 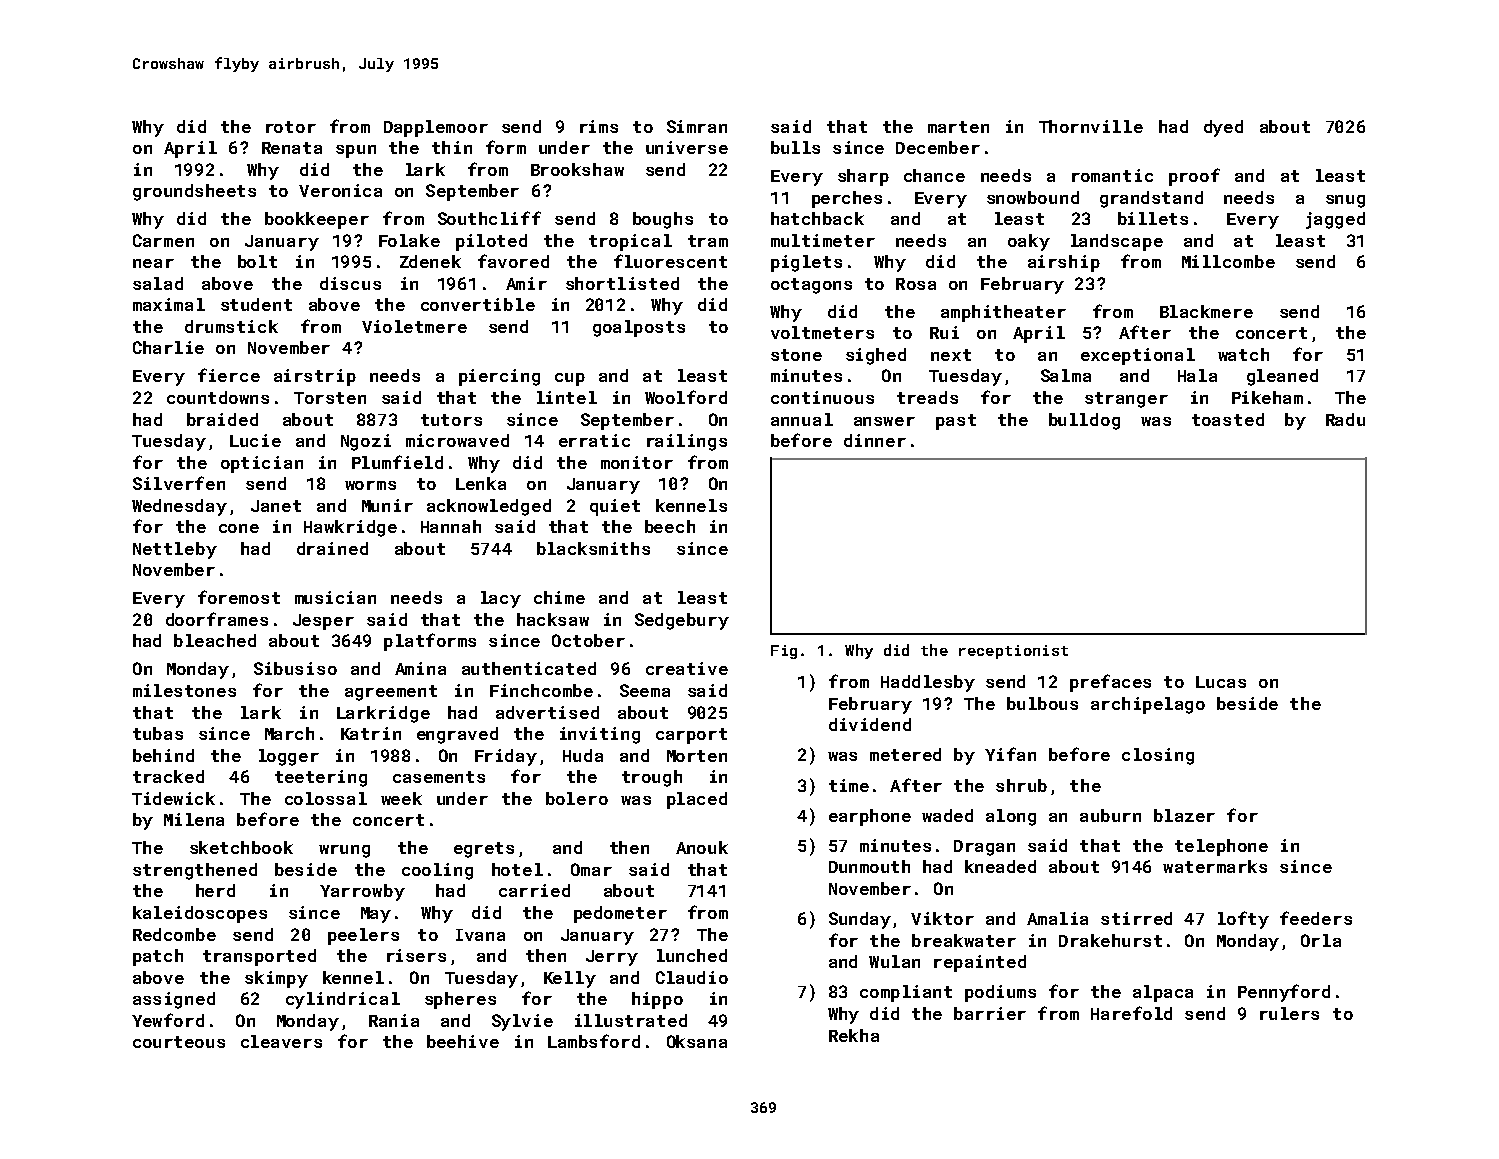 What do you see at coordinates (1158, 756) in the image?
I see `closing` at bounding box center [1158, 756].
